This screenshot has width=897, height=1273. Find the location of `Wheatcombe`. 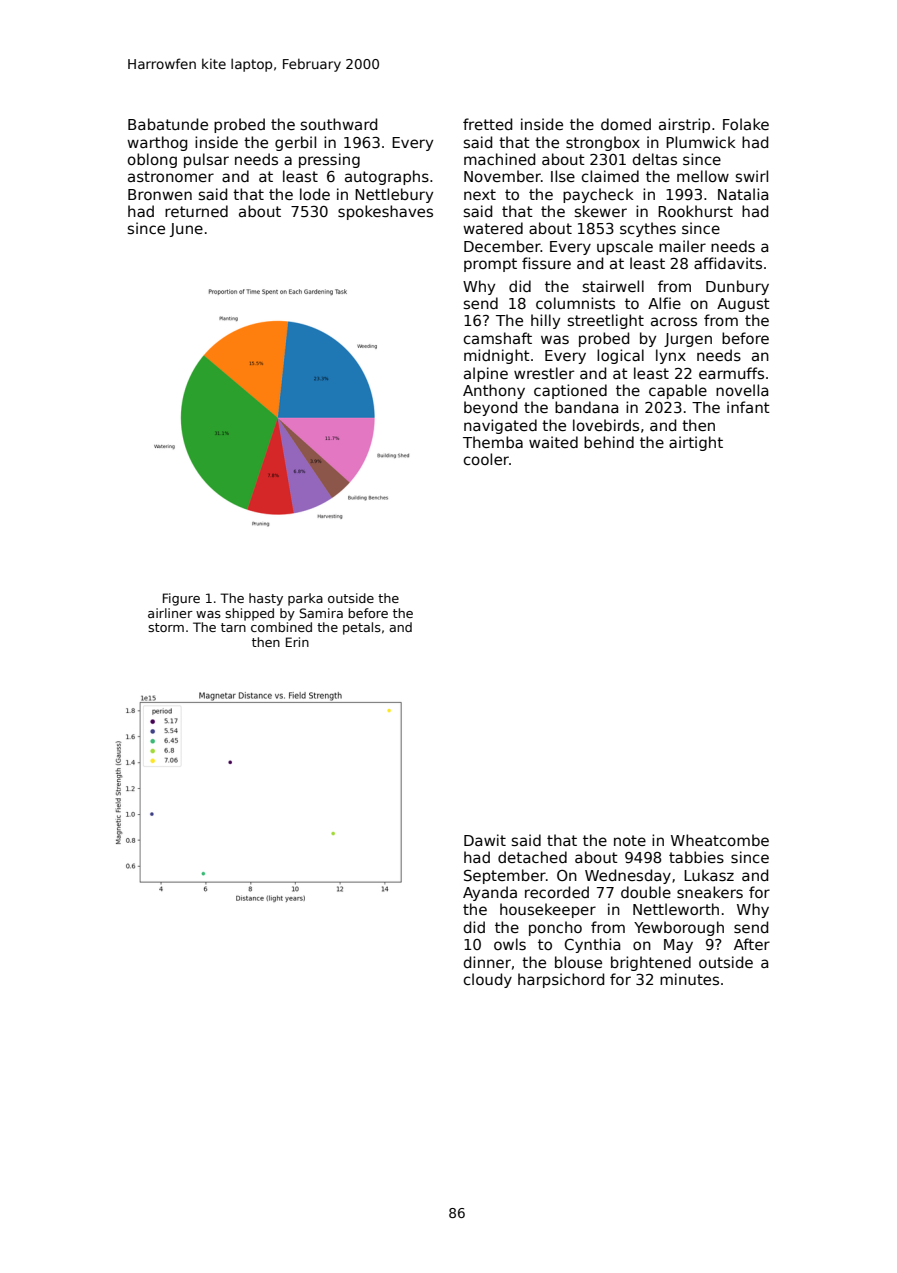

Wheatcombe is located at coordinates (720, 840).
